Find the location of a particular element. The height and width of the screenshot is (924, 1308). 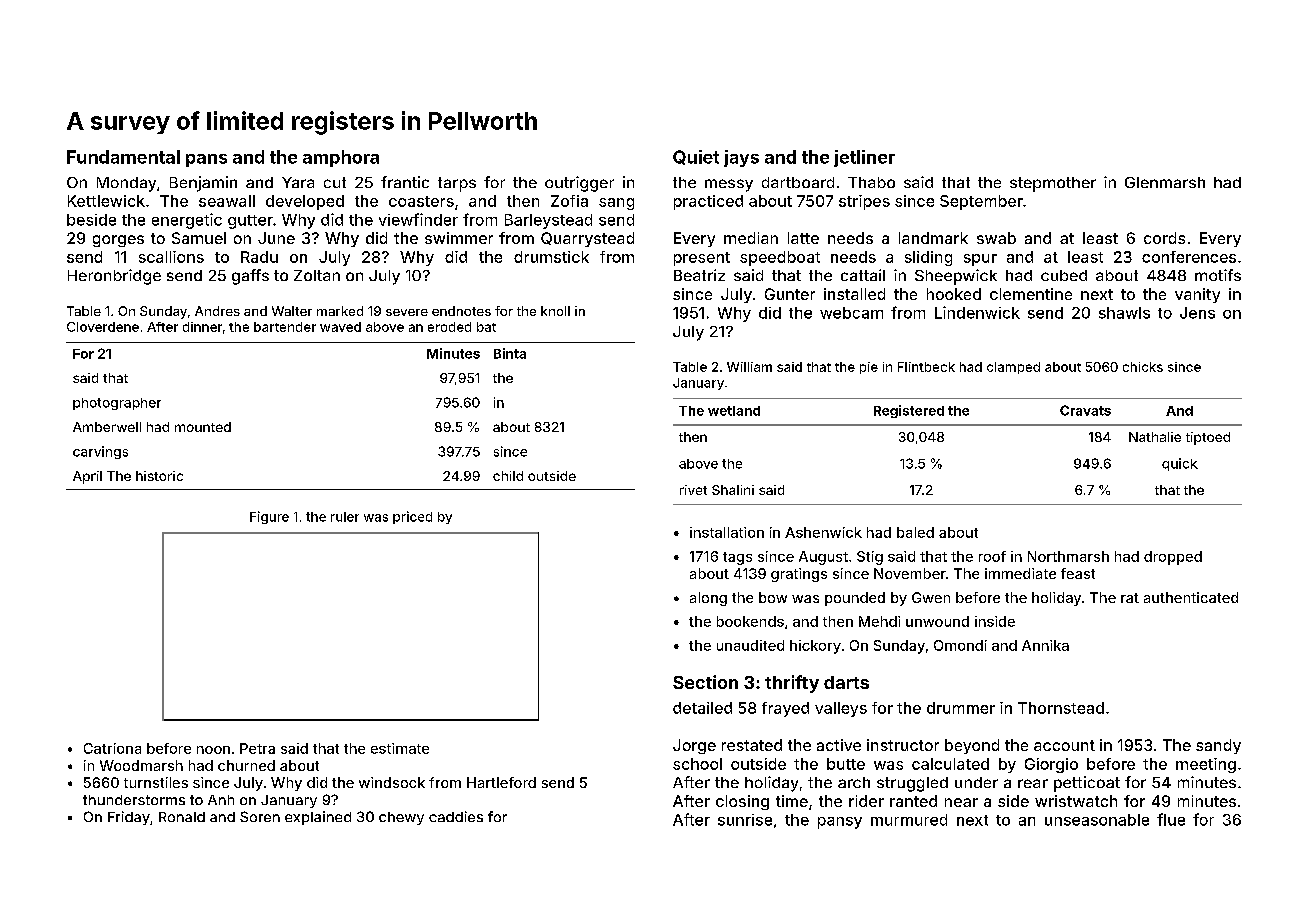

historic is located at coordinates (159, 476).
